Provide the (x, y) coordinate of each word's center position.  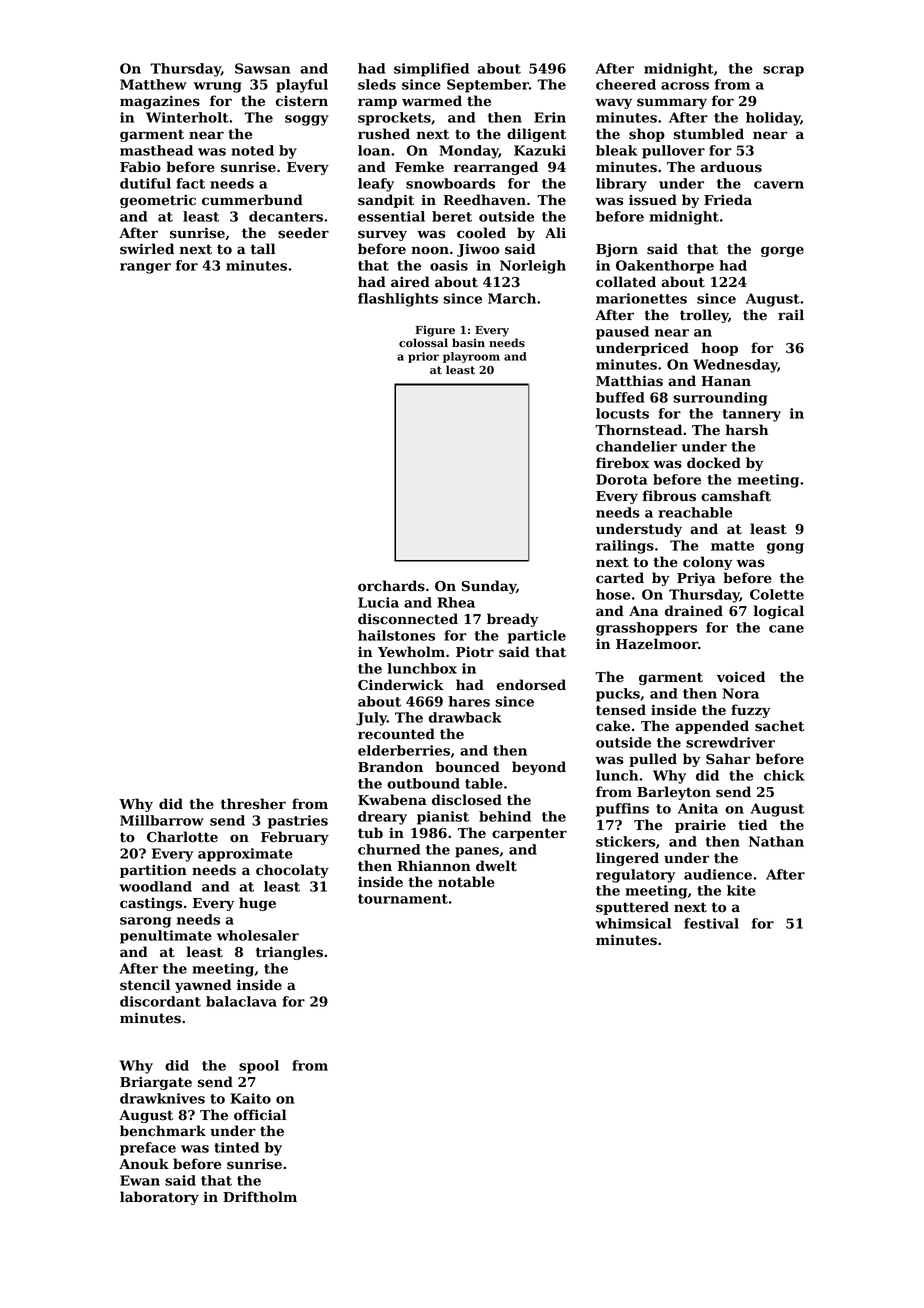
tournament (403, 899)
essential (391, 216)
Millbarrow (162, 820)
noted (252, 150)
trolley (704, 316)
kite (741, 890)
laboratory (159, 1198)
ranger (145, 268)
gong (785, 548)
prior (423, 357)
